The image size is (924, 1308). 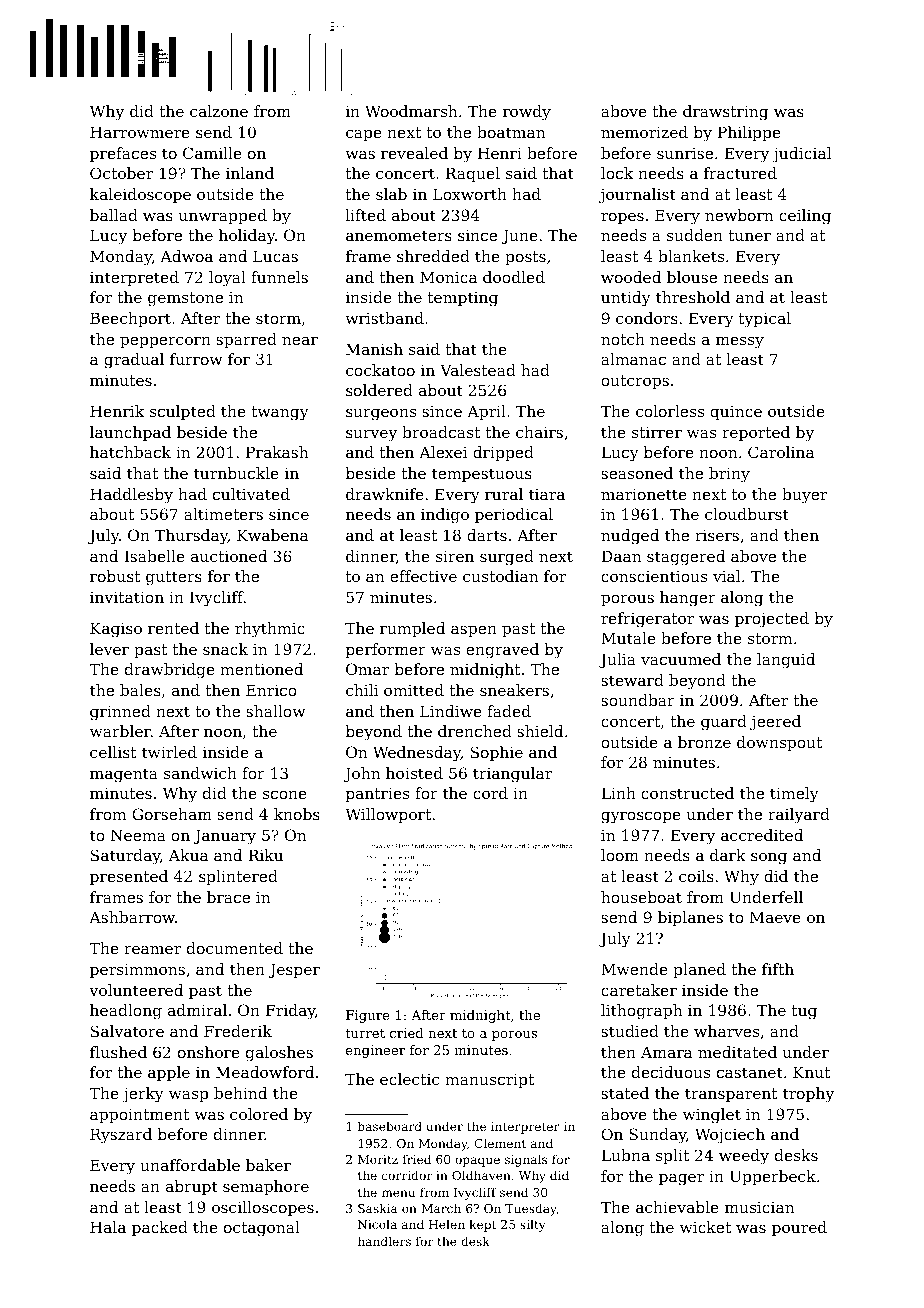 What do you see at coordinates (113, 752) in the screenshot?
I see `cellist` at bounding box center [113, 752].
